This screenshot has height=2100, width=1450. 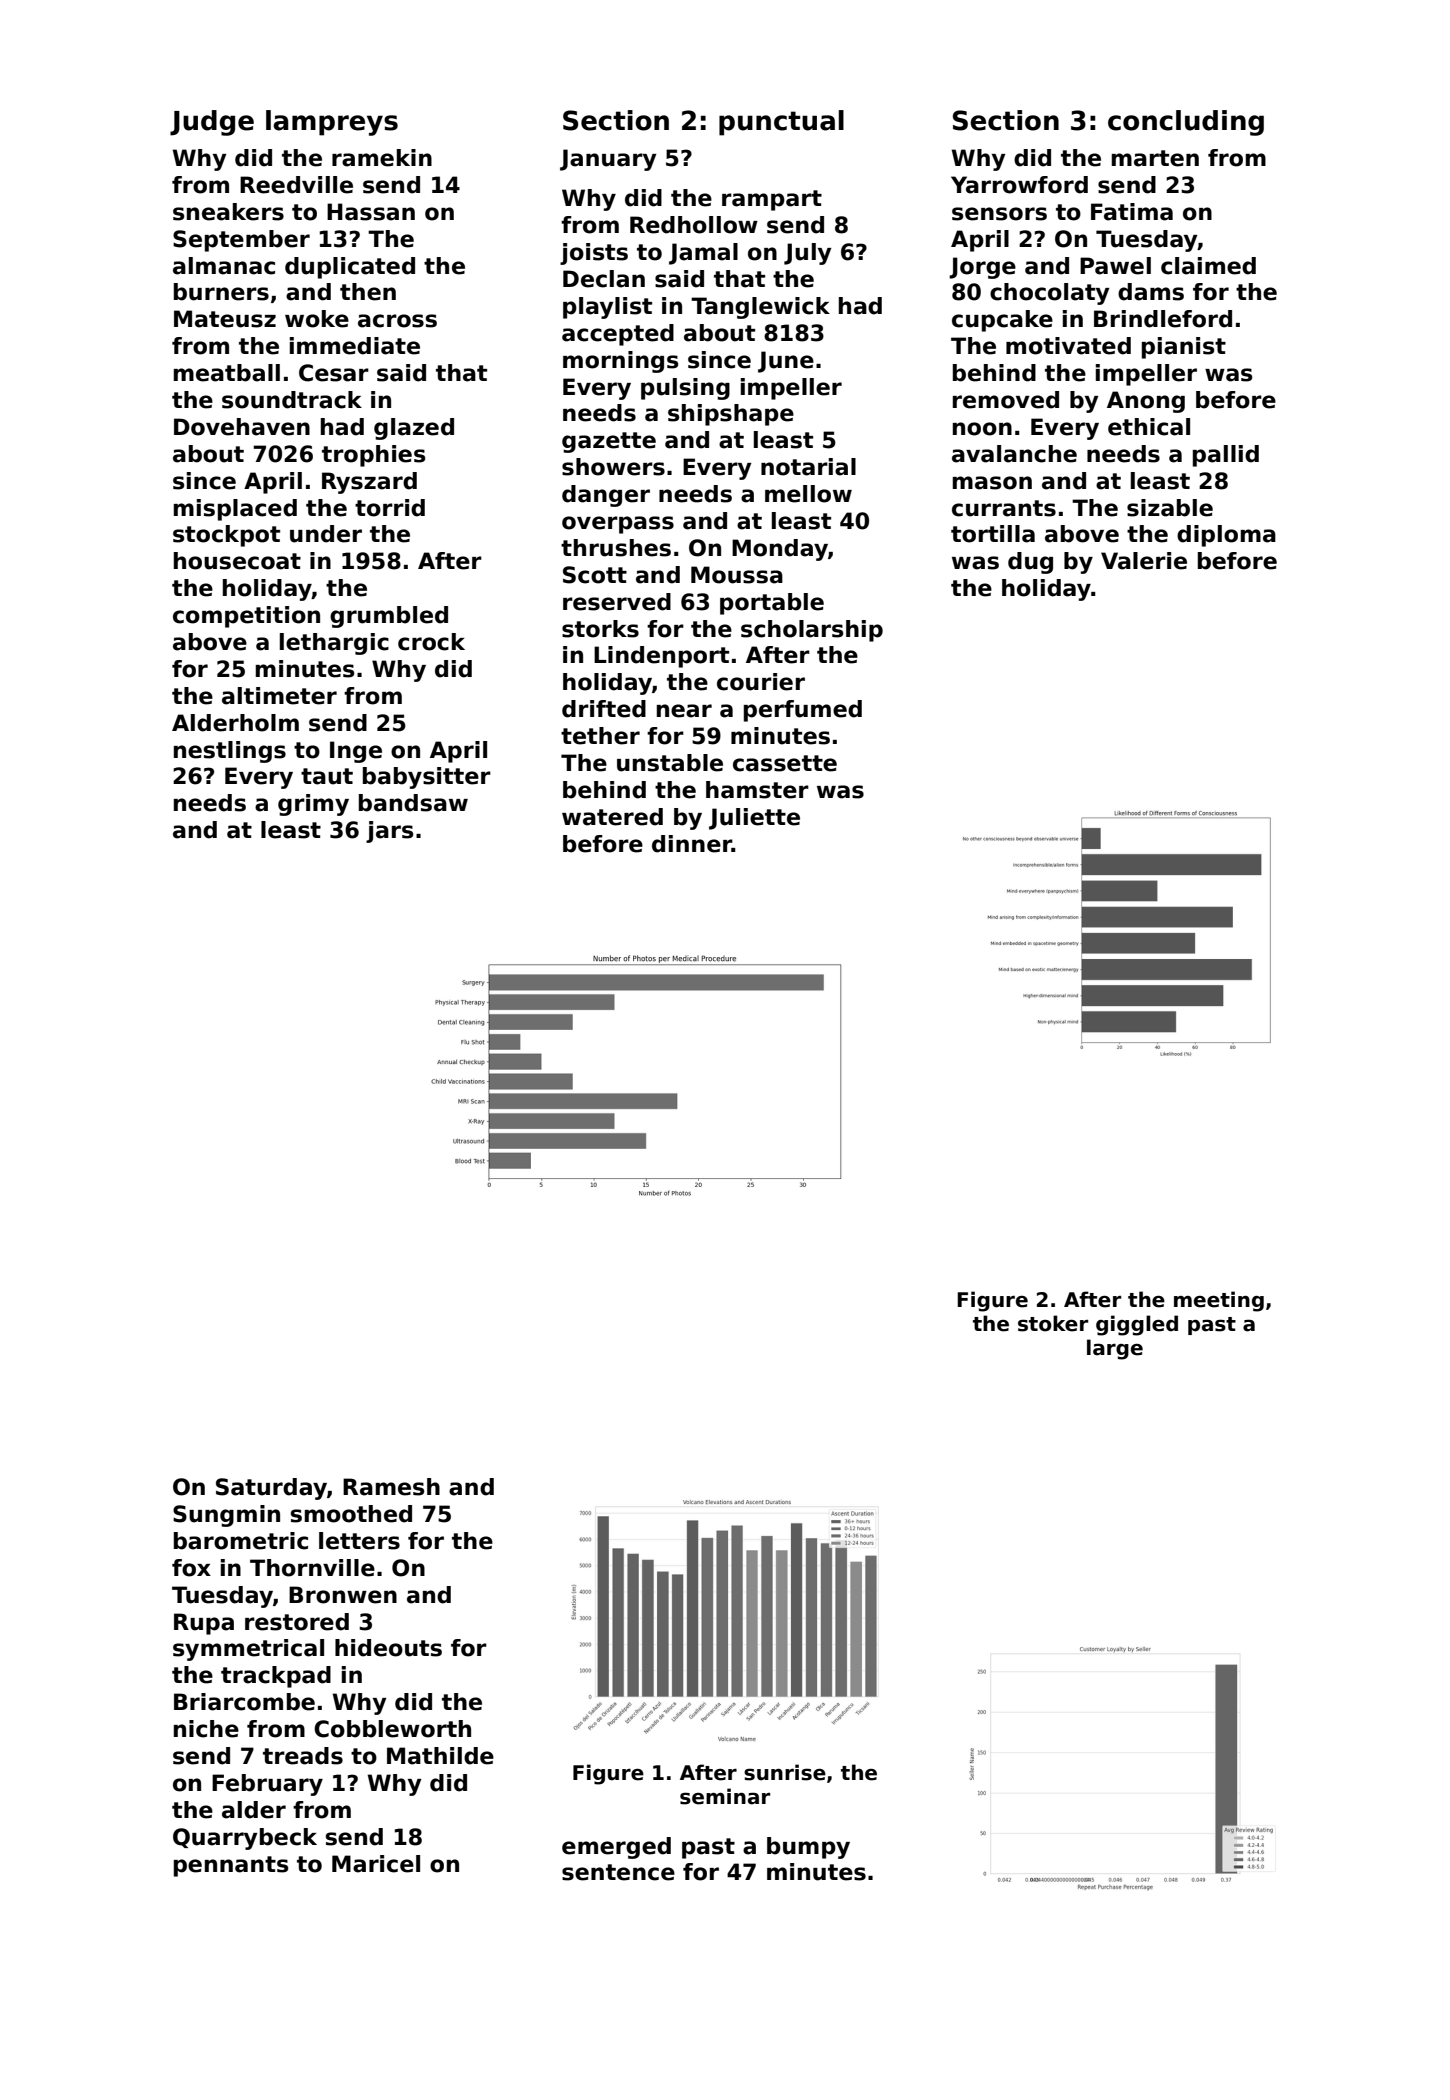 What do you see at coordinates (785, 1772) in the screenshot?
I see `sunrise` at bounding box center [785, 1772].
